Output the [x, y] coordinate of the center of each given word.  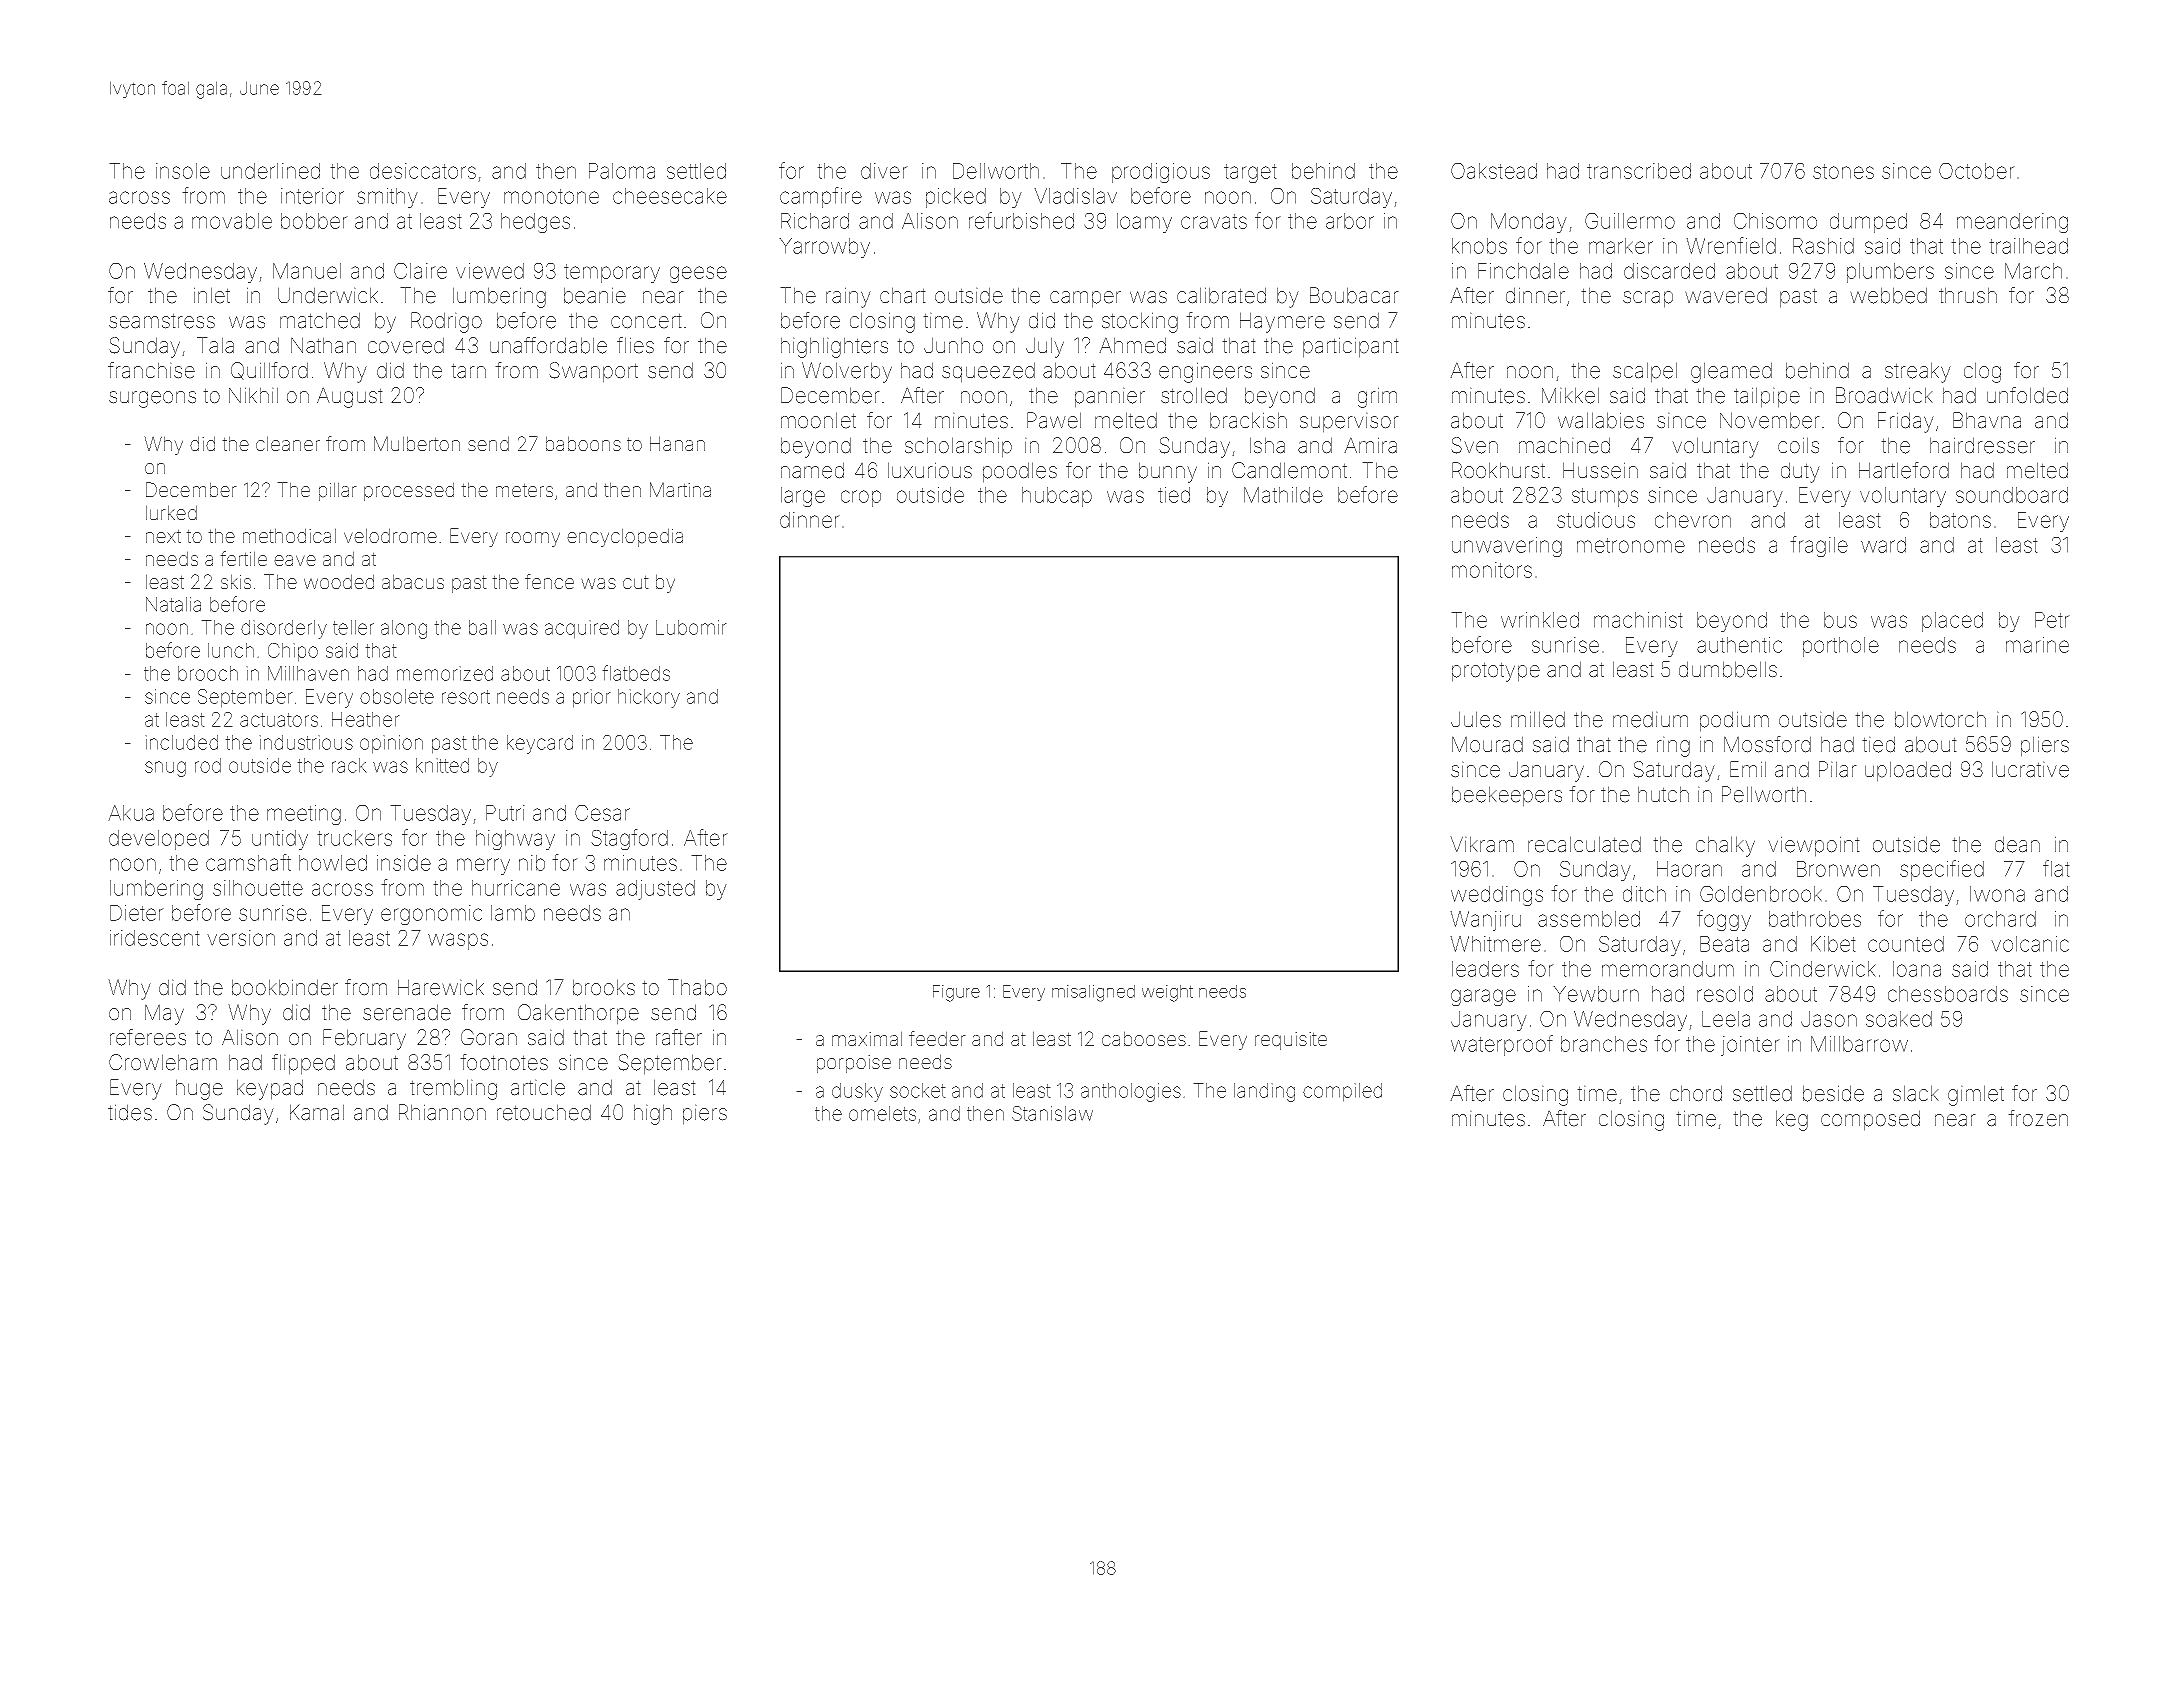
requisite [1291, 1041]
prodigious [1161, 173]
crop [861, 498]
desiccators [423, 171]
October [1977, 171]
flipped [303, 1064]
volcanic [2030, 944]
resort [466, 697]
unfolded [2027, 395]
